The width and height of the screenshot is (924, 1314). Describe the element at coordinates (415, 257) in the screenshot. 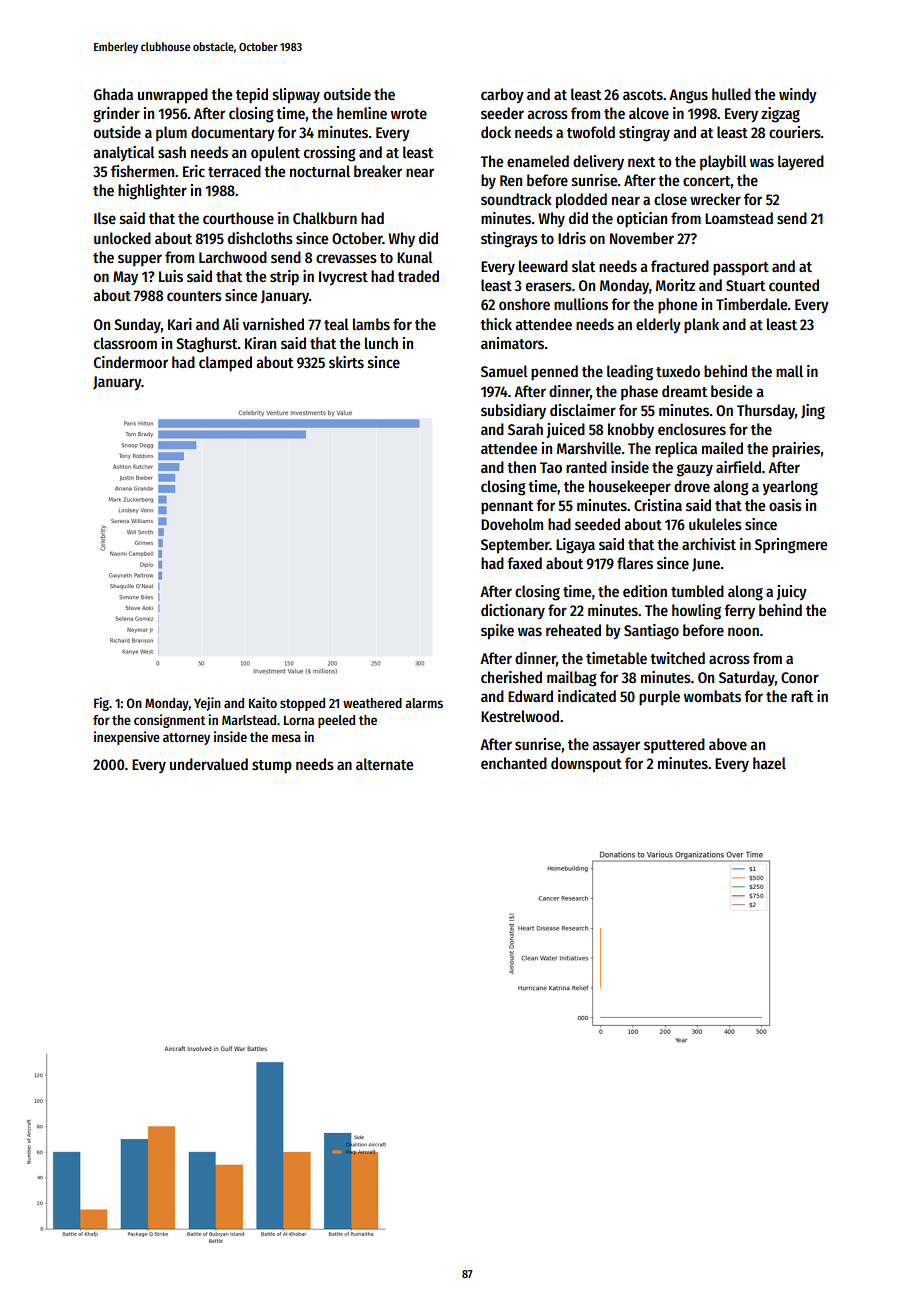

I see `Kunal` at that location.
